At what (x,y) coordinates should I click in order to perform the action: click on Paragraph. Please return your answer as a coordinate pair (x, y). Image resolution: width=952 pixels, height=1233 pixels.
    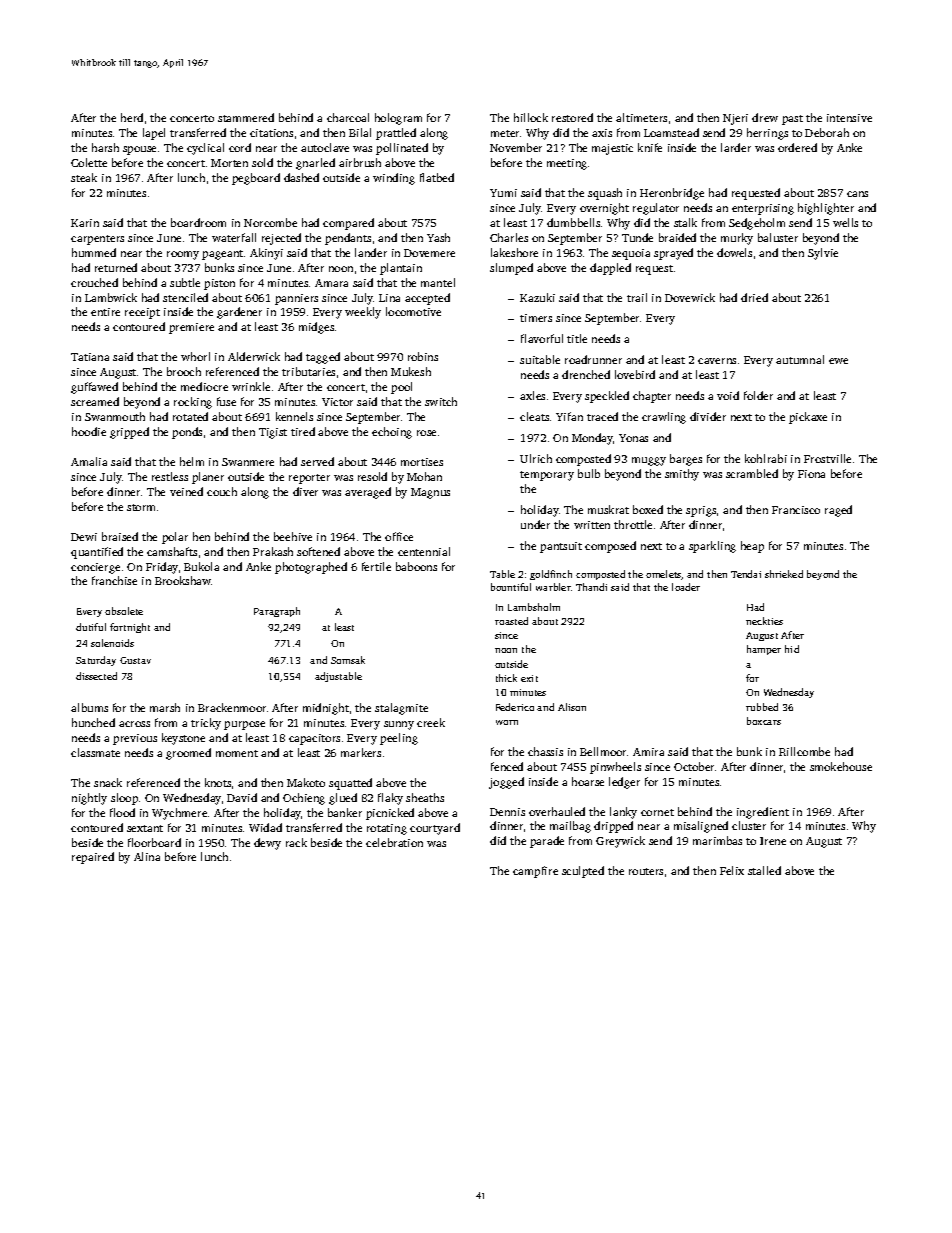
    Looking at the image, I should click on (277, 612).
